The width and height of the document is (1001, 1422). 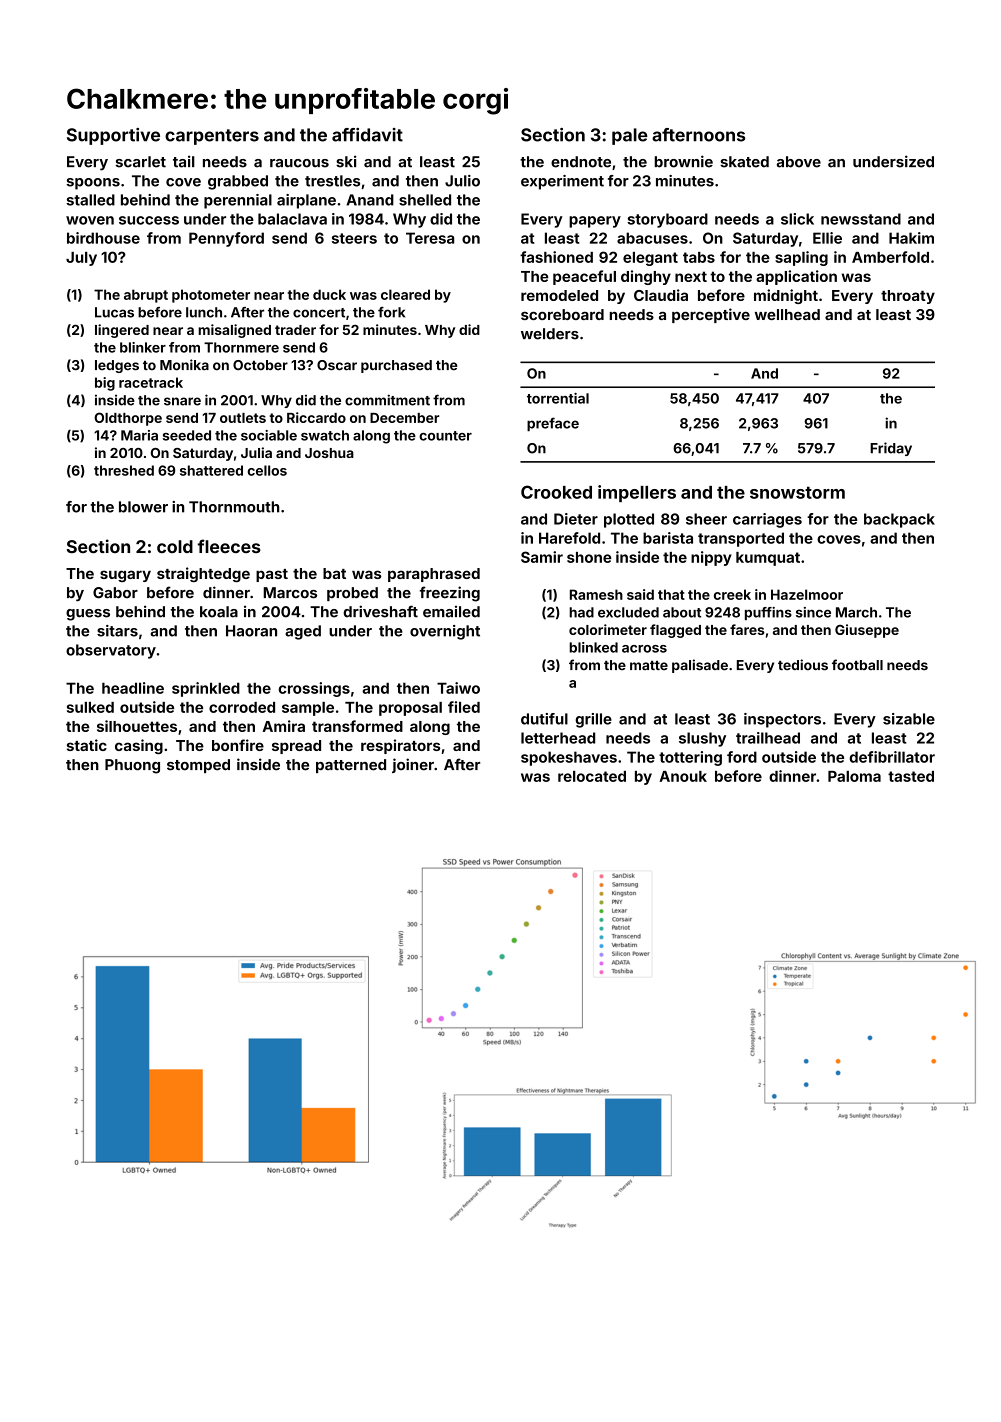 What do you see at coordinates (581, 162) in the document?
I see `endnote` at bounding box center [581, 162].
